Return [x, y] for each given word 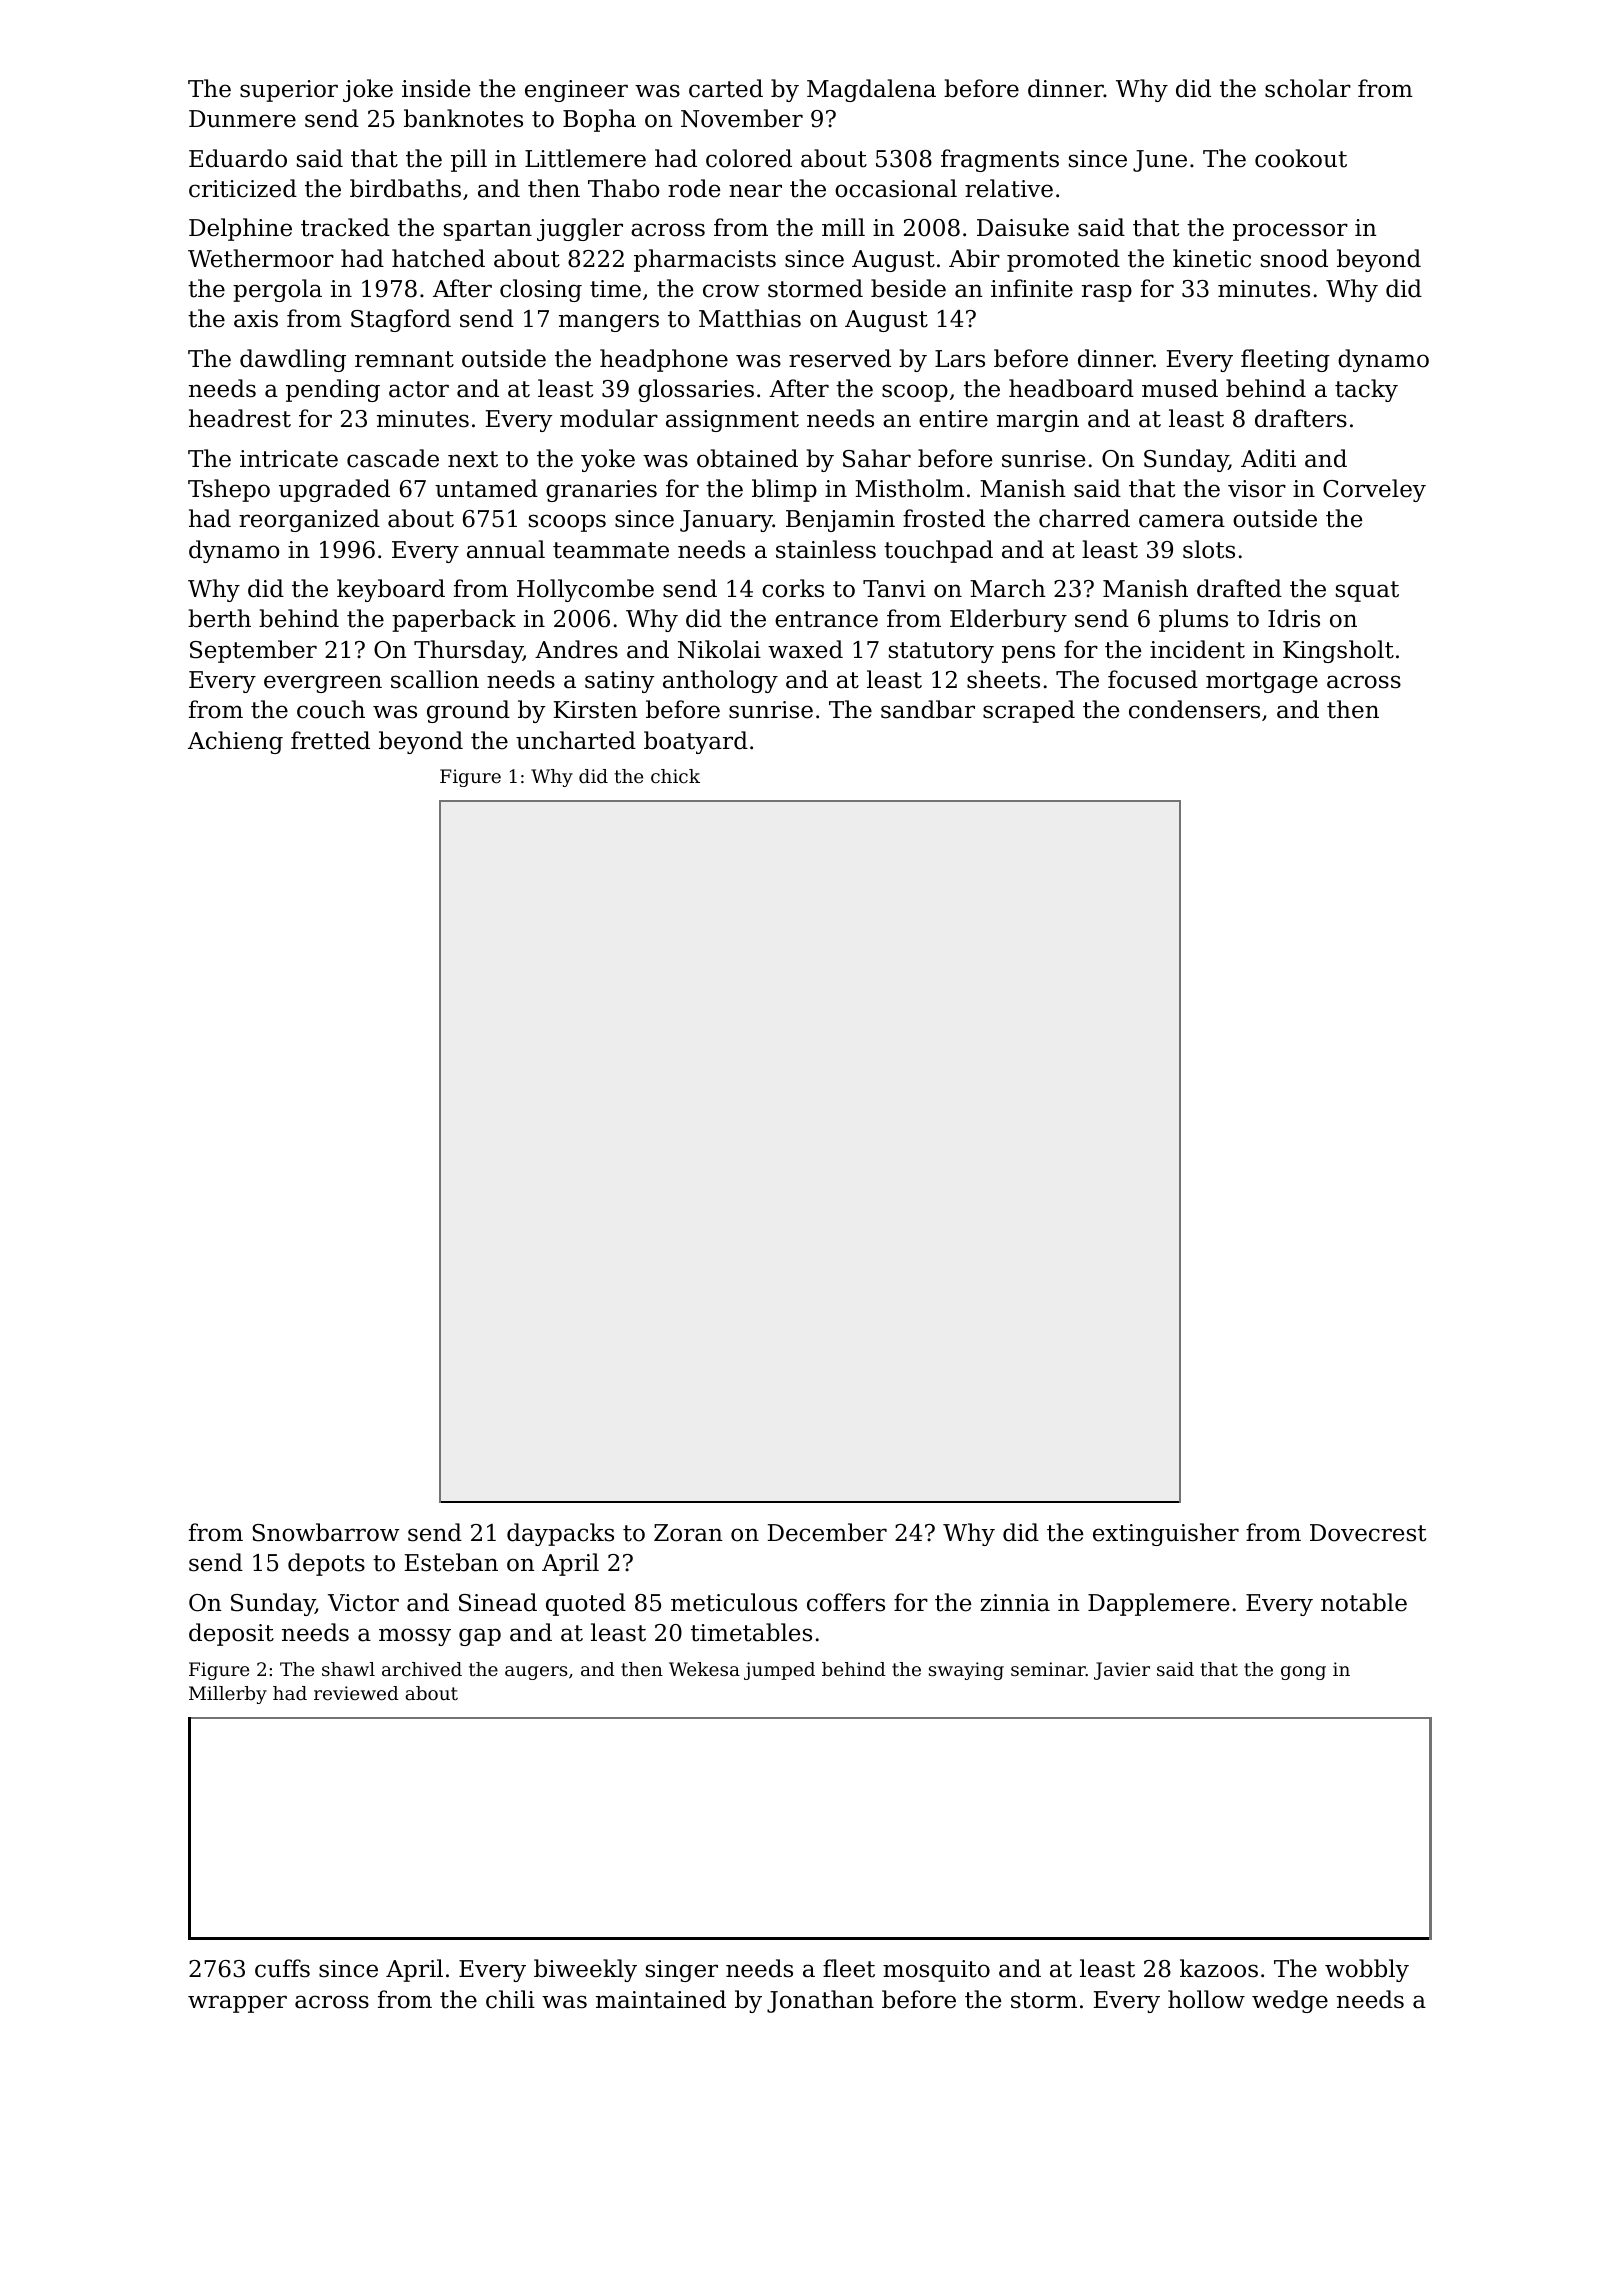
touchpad [938, 551]
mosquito [936, 1971]
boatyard [696, 742]
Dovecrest [1368, 1533]
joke [368, 90]
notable [1364, 1602]
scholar [1308, 88]
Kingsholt [1338, 651]
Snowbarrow [326, 1532]
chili [510, 1999]
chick [675, 776]
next [473, 459]
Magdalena [871, 90]
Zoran [688, 1533]
